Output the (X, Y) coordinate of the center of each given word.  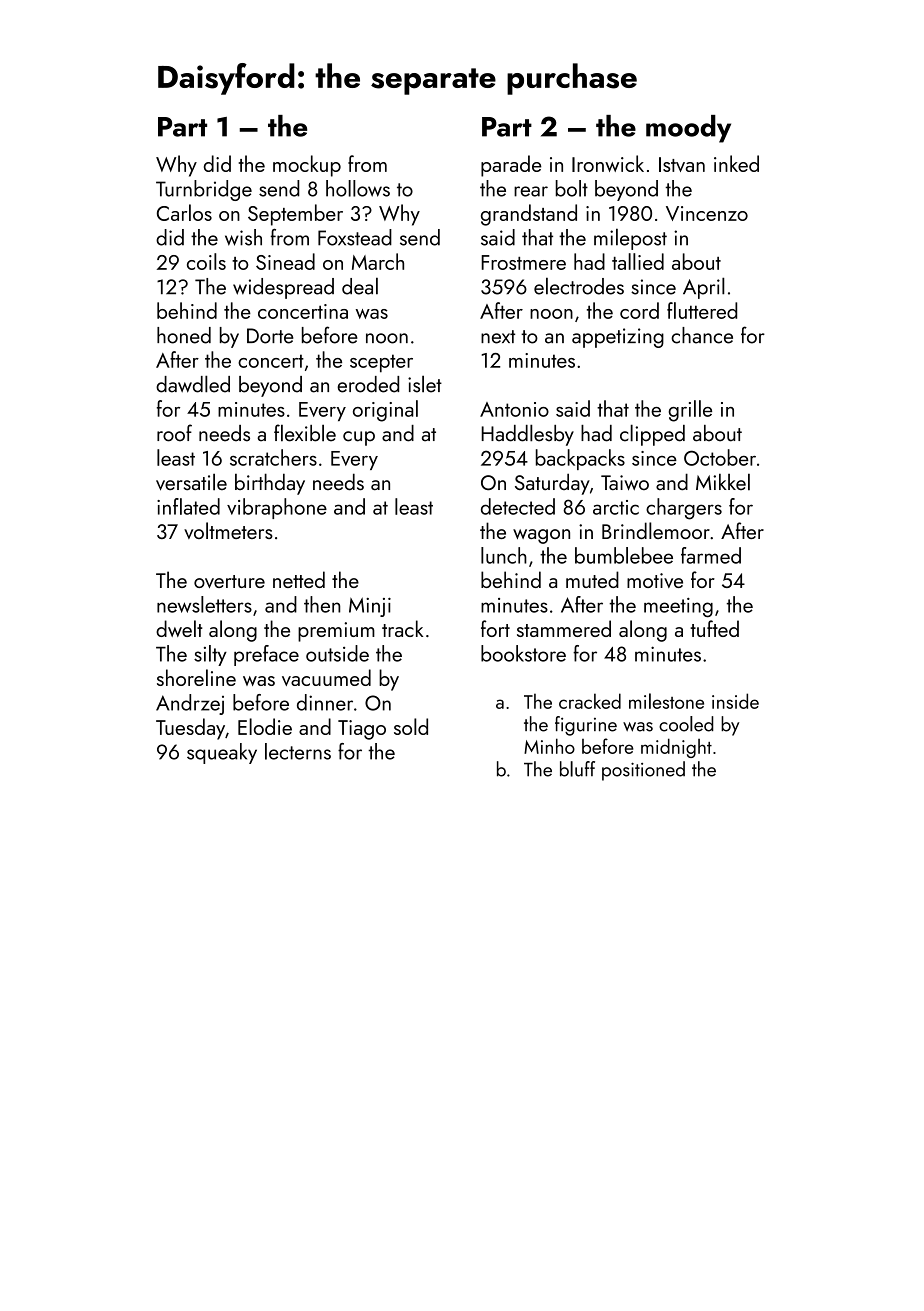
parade (511, 166)
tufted (714, 628)
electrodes (579, 286)
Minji (370, 607)
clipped (652, 435)
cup (359, 438)
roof (174, 433)
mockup (307, 166)
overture (229, 581)
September (295, 215)
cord (639, 310)
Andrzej (190, 704)
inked (736, 163)
